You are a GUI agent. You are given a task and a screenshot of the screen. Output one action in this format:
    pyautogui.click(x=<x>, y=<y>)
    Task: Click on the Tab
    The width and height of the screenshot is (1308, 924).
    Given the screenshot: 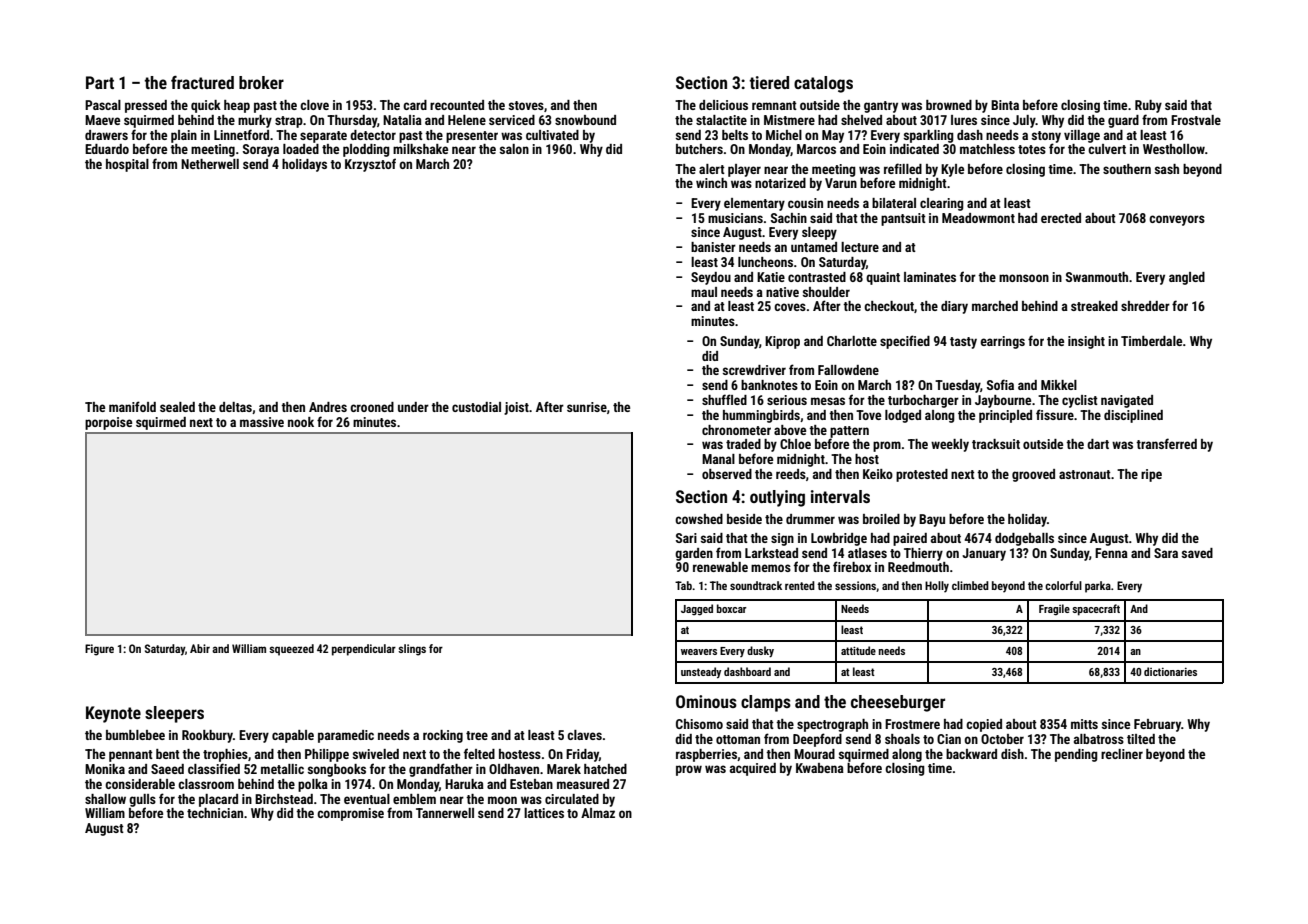 What is the action you would take?
    pyautogui.click(x=683, y=585)
